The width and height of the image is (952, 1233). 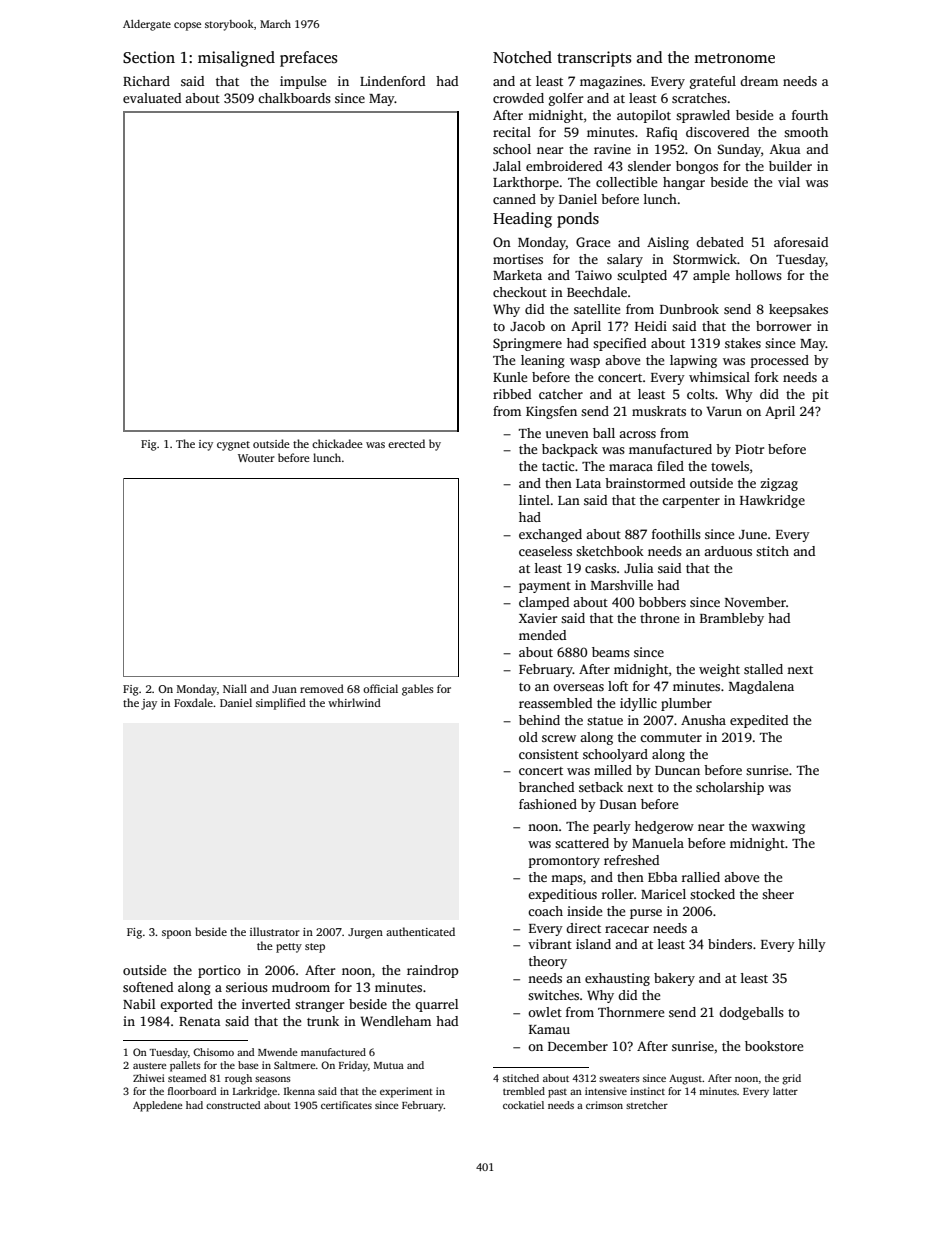 What do you see at coordinates (594, 59) in the image?
I see `transcripts` at bounding box center [594, 59].
